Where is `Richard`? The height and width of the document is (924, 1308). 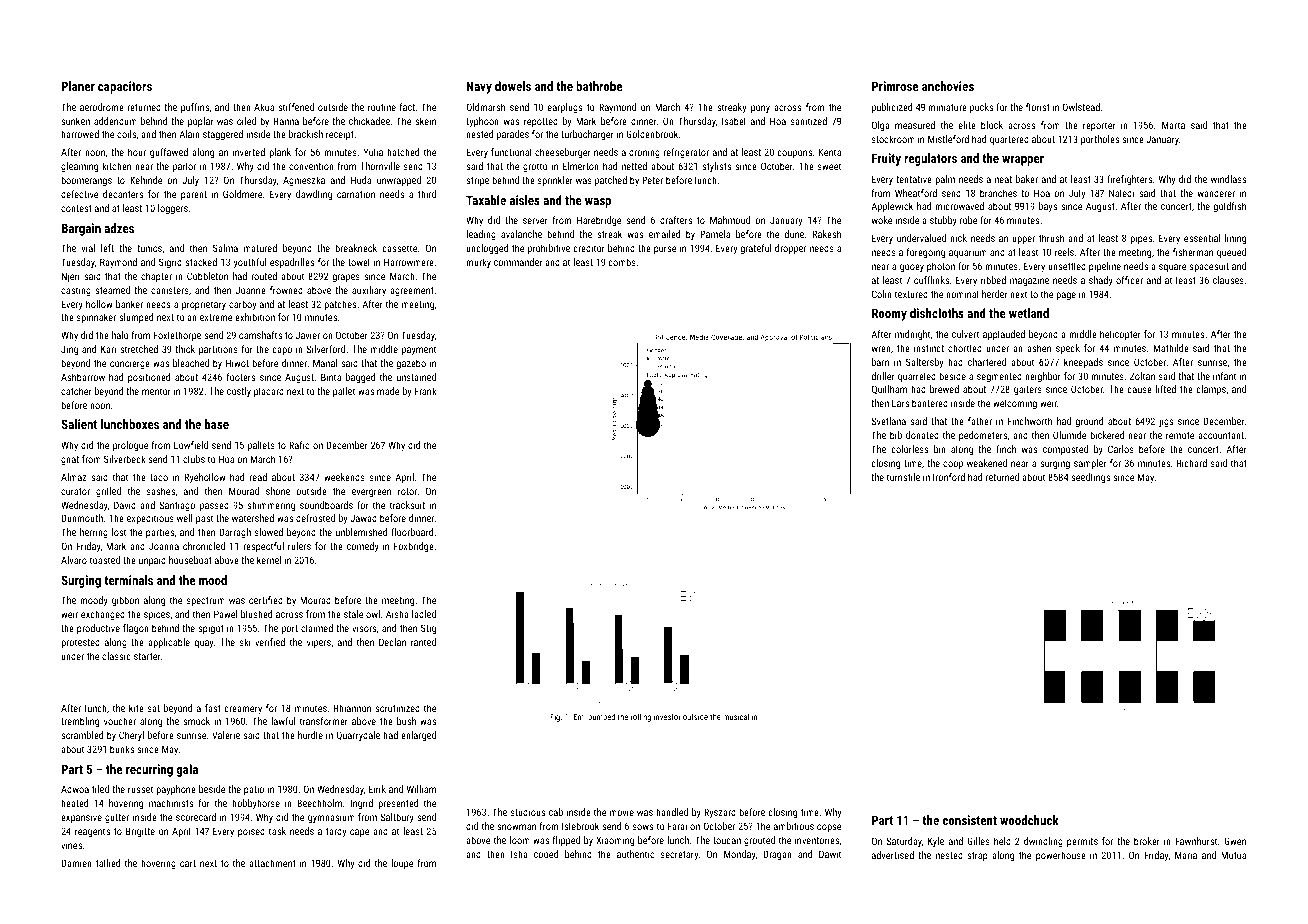 Richard is located at coordinates (1192, 463).
